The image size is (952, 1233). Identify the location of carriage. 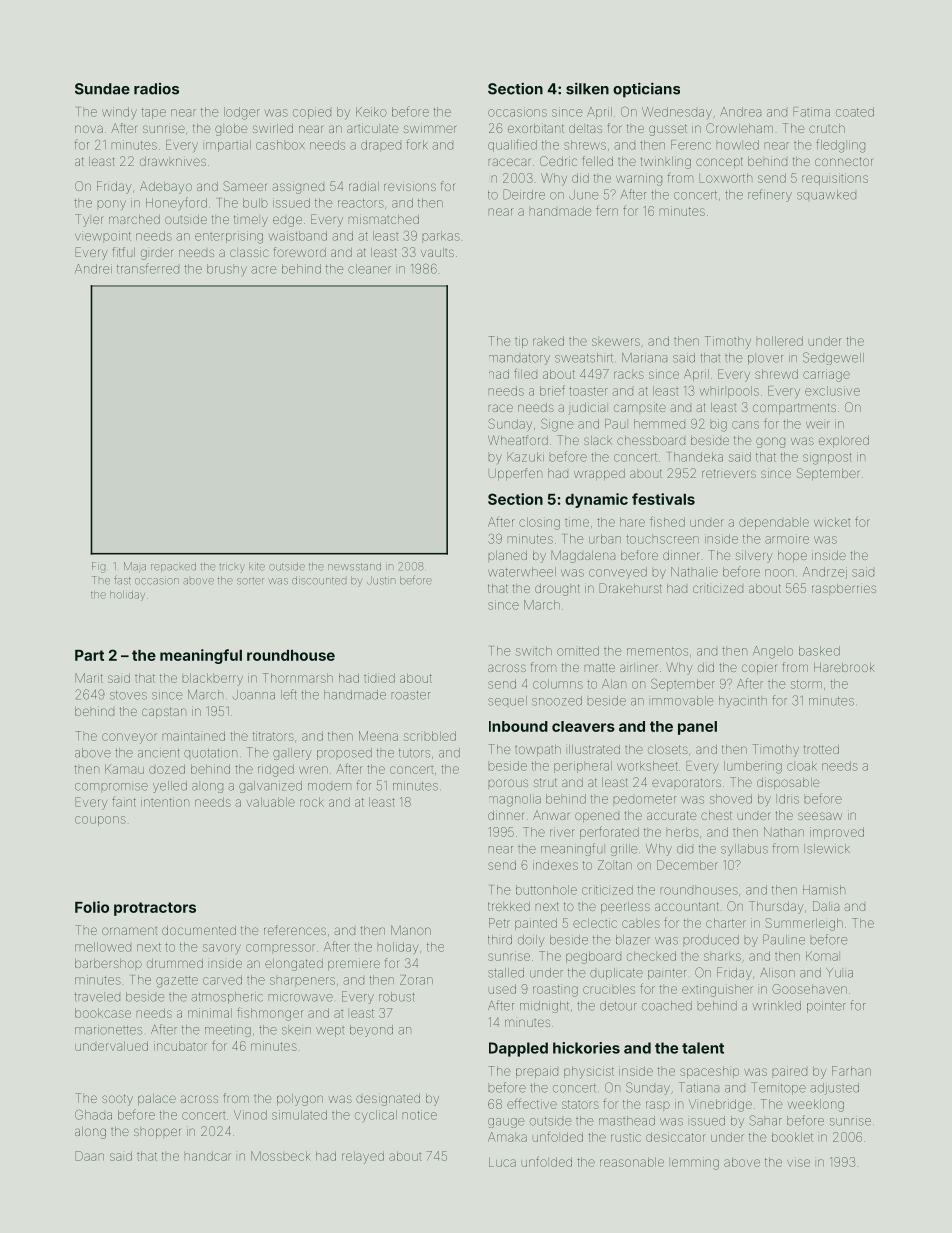
(826, 375).
